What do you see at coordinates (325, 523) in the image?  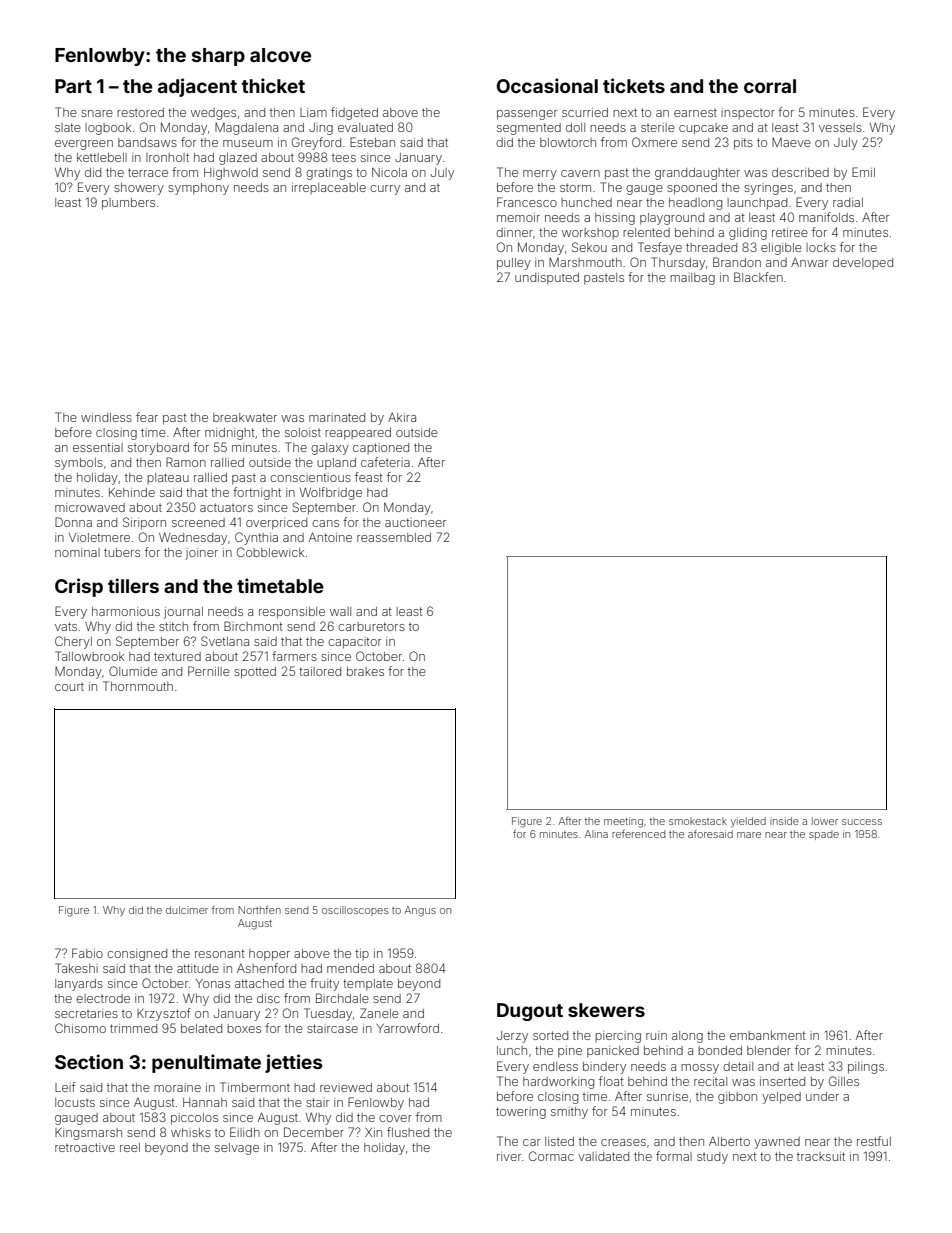 I see `cans` at bounding box center [325, 523].
